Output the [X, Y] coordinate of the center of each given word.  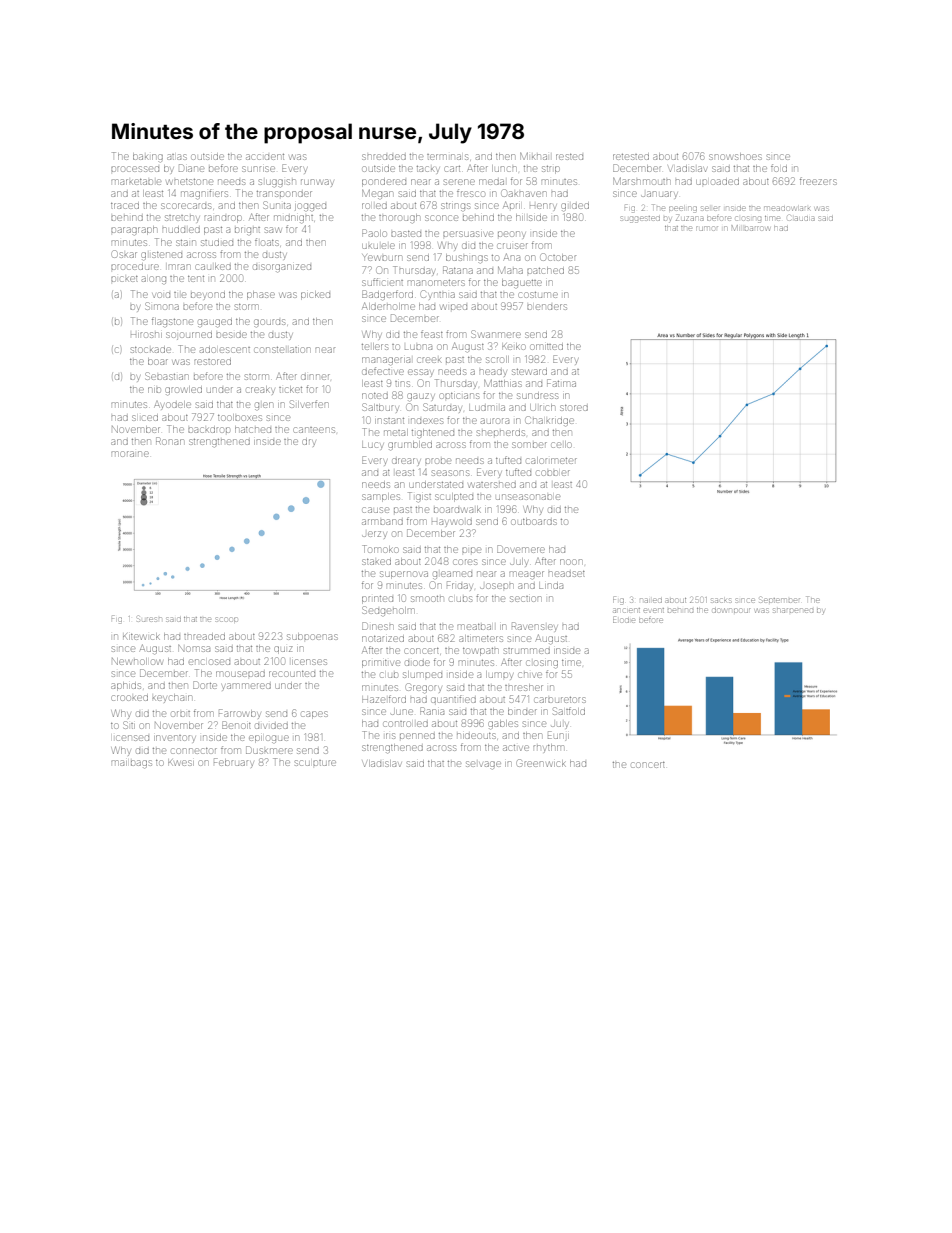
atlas [177, 157]
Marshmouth [641, 181]
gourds [269, 323]
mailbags [132, 763]
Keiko [514, 346]
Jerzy [374, 535]
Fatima [561, 383]
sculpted [454, 497]
